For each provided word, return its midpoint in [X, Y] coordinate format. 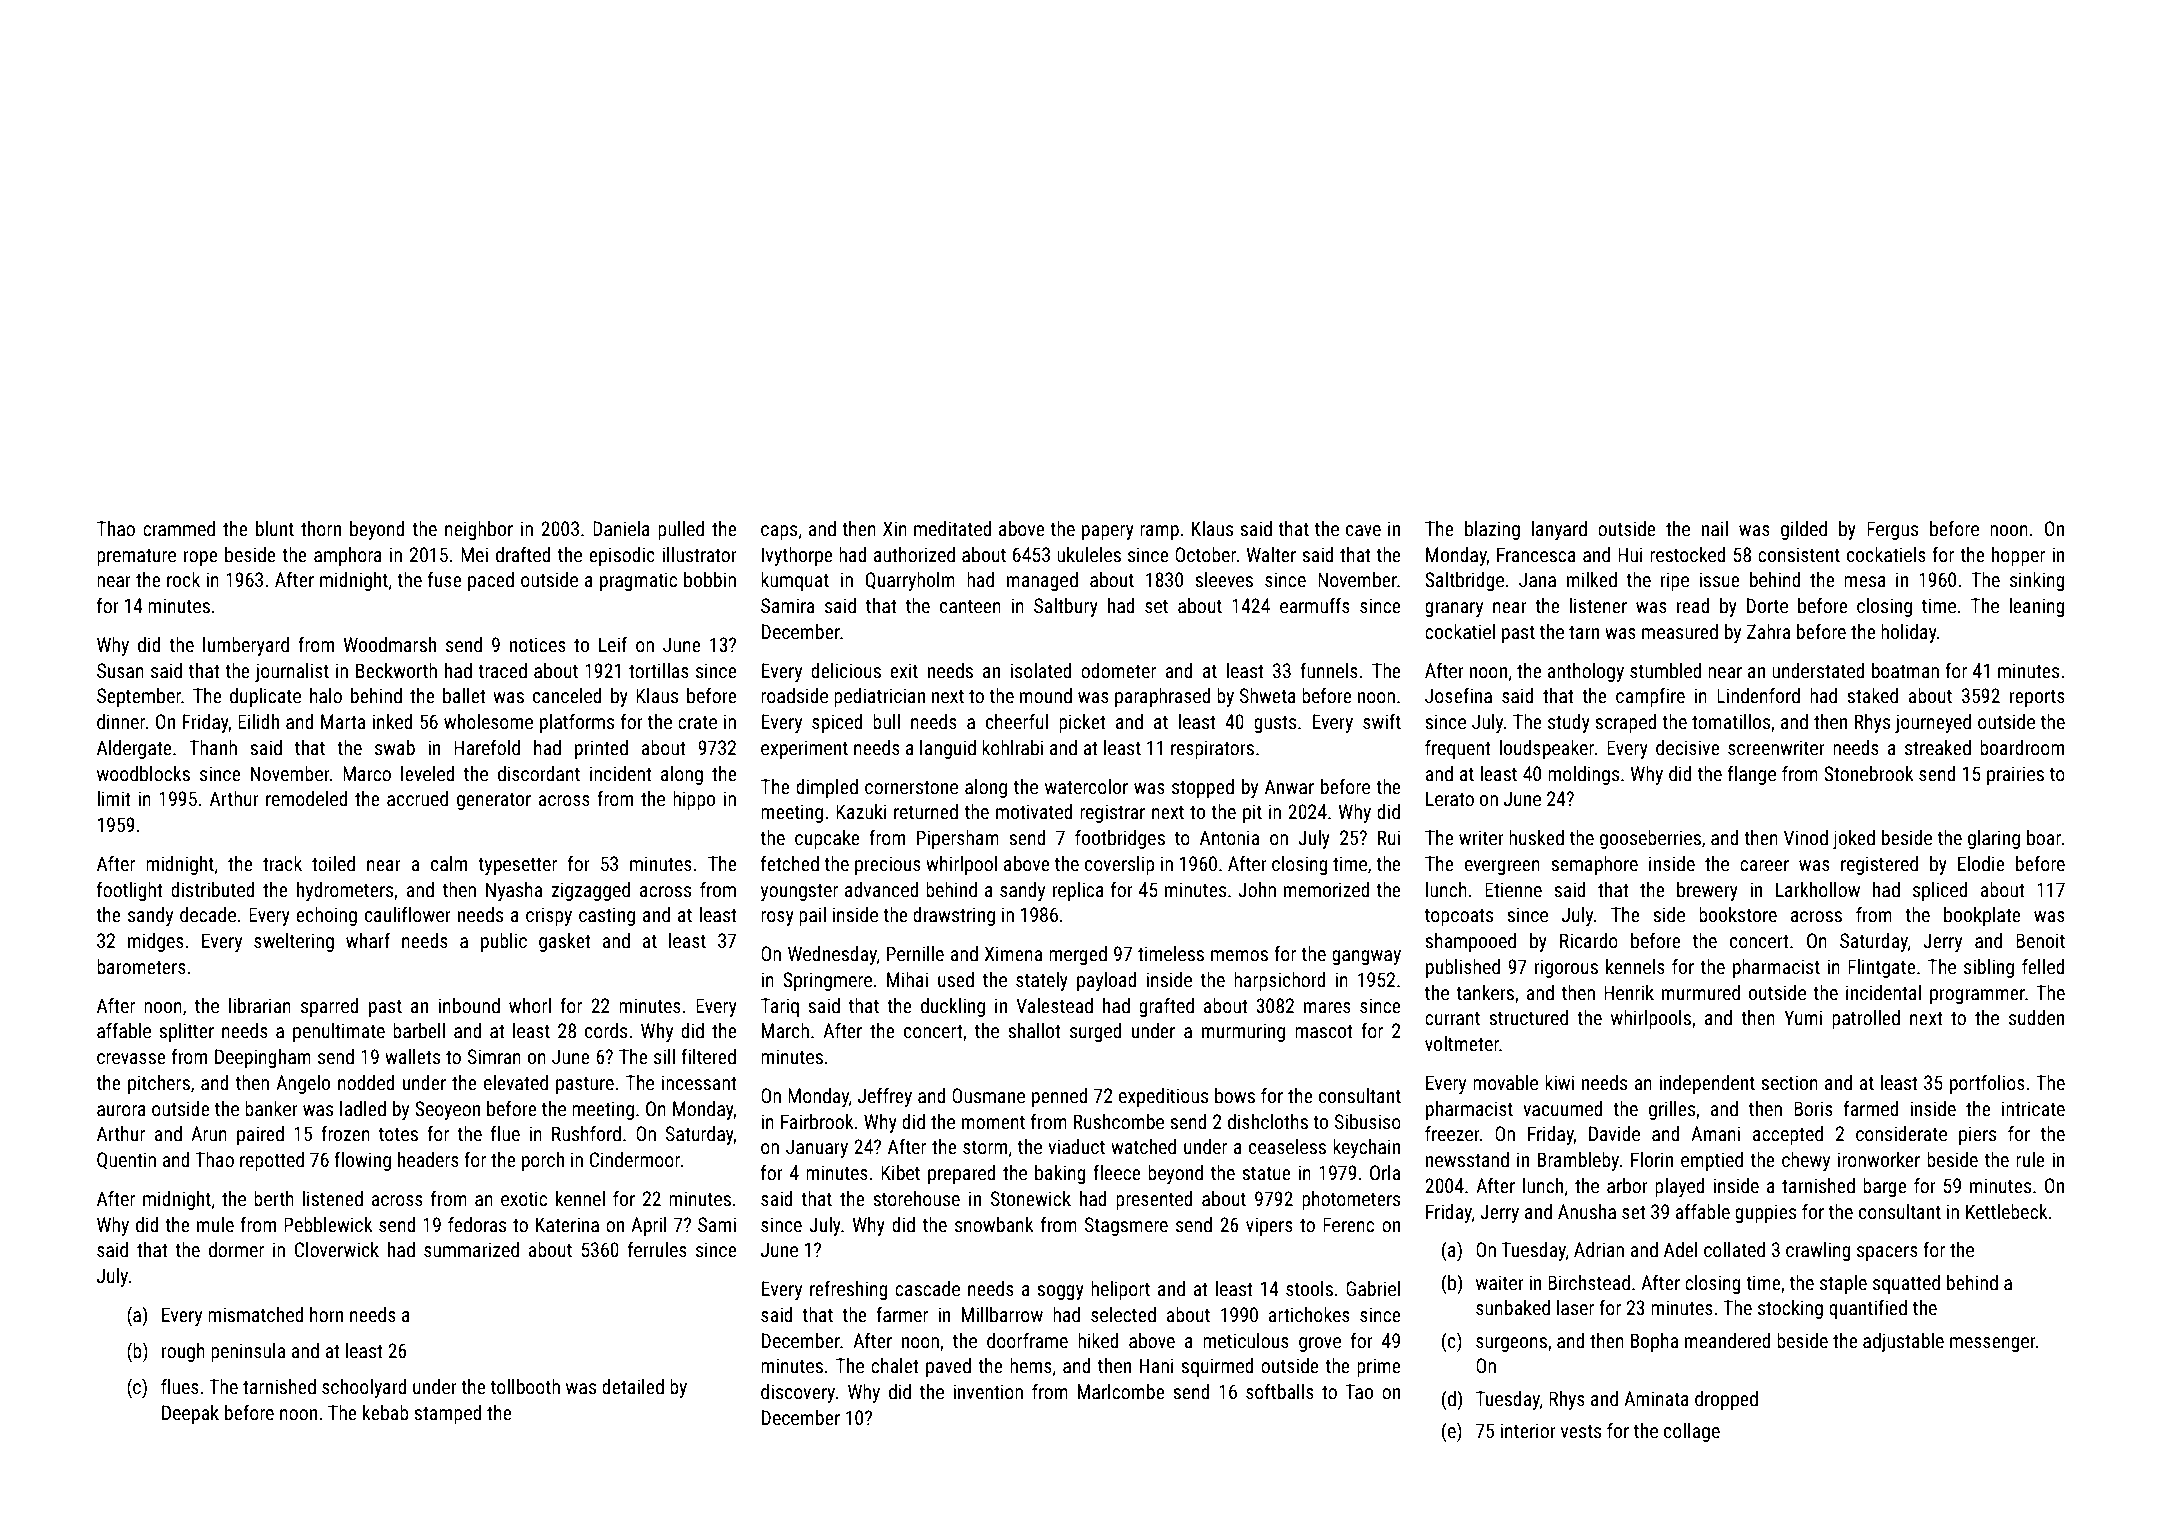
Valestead [1054, 1005]
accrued [417, 798]
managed [1042, 581]
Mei [474, 554]
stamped [448, 1414]
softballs [1280, 1391]
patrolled [1866, 1019]
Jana [1537, 579]
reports [2037, 698]
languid [948, 749]
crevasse [131, 1058]
